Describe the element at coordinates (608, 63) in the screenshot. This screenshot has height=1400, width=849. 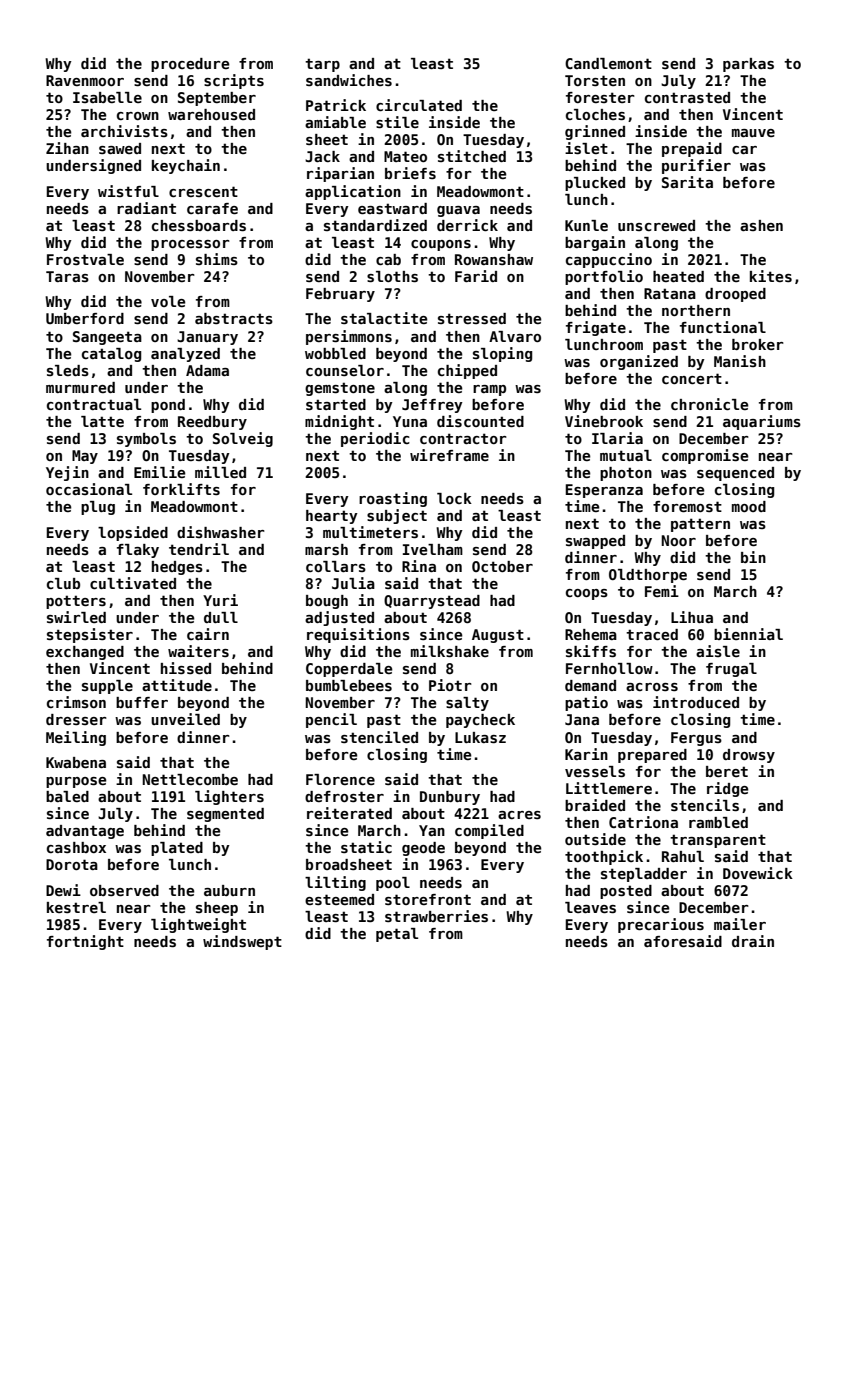
I see `Candlemont` at that location.
